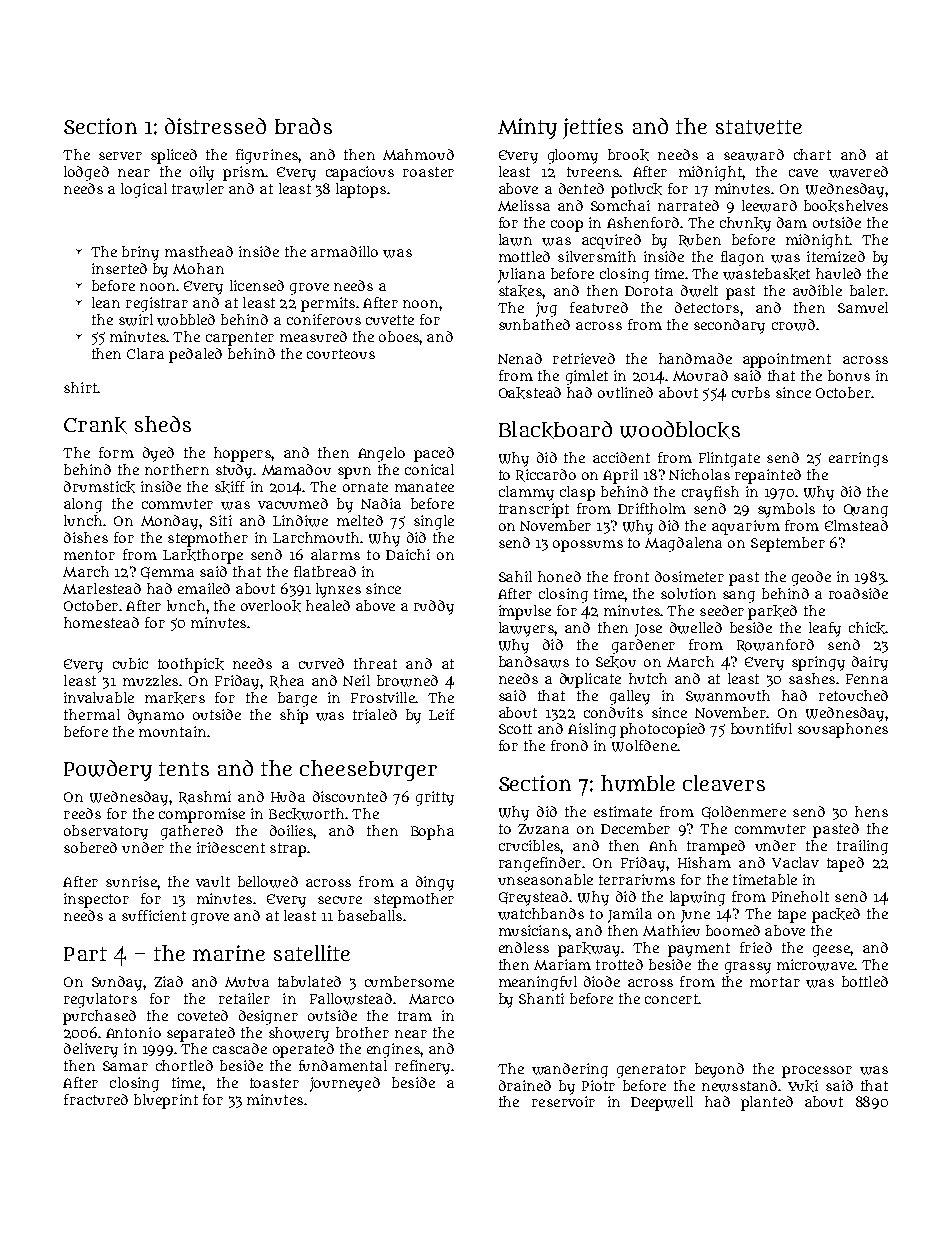 The width and height of the screenshot is (952, 1233). Describe the element at coordinates (597, 256) in the screenshot. I see `silversmith` at that location.
